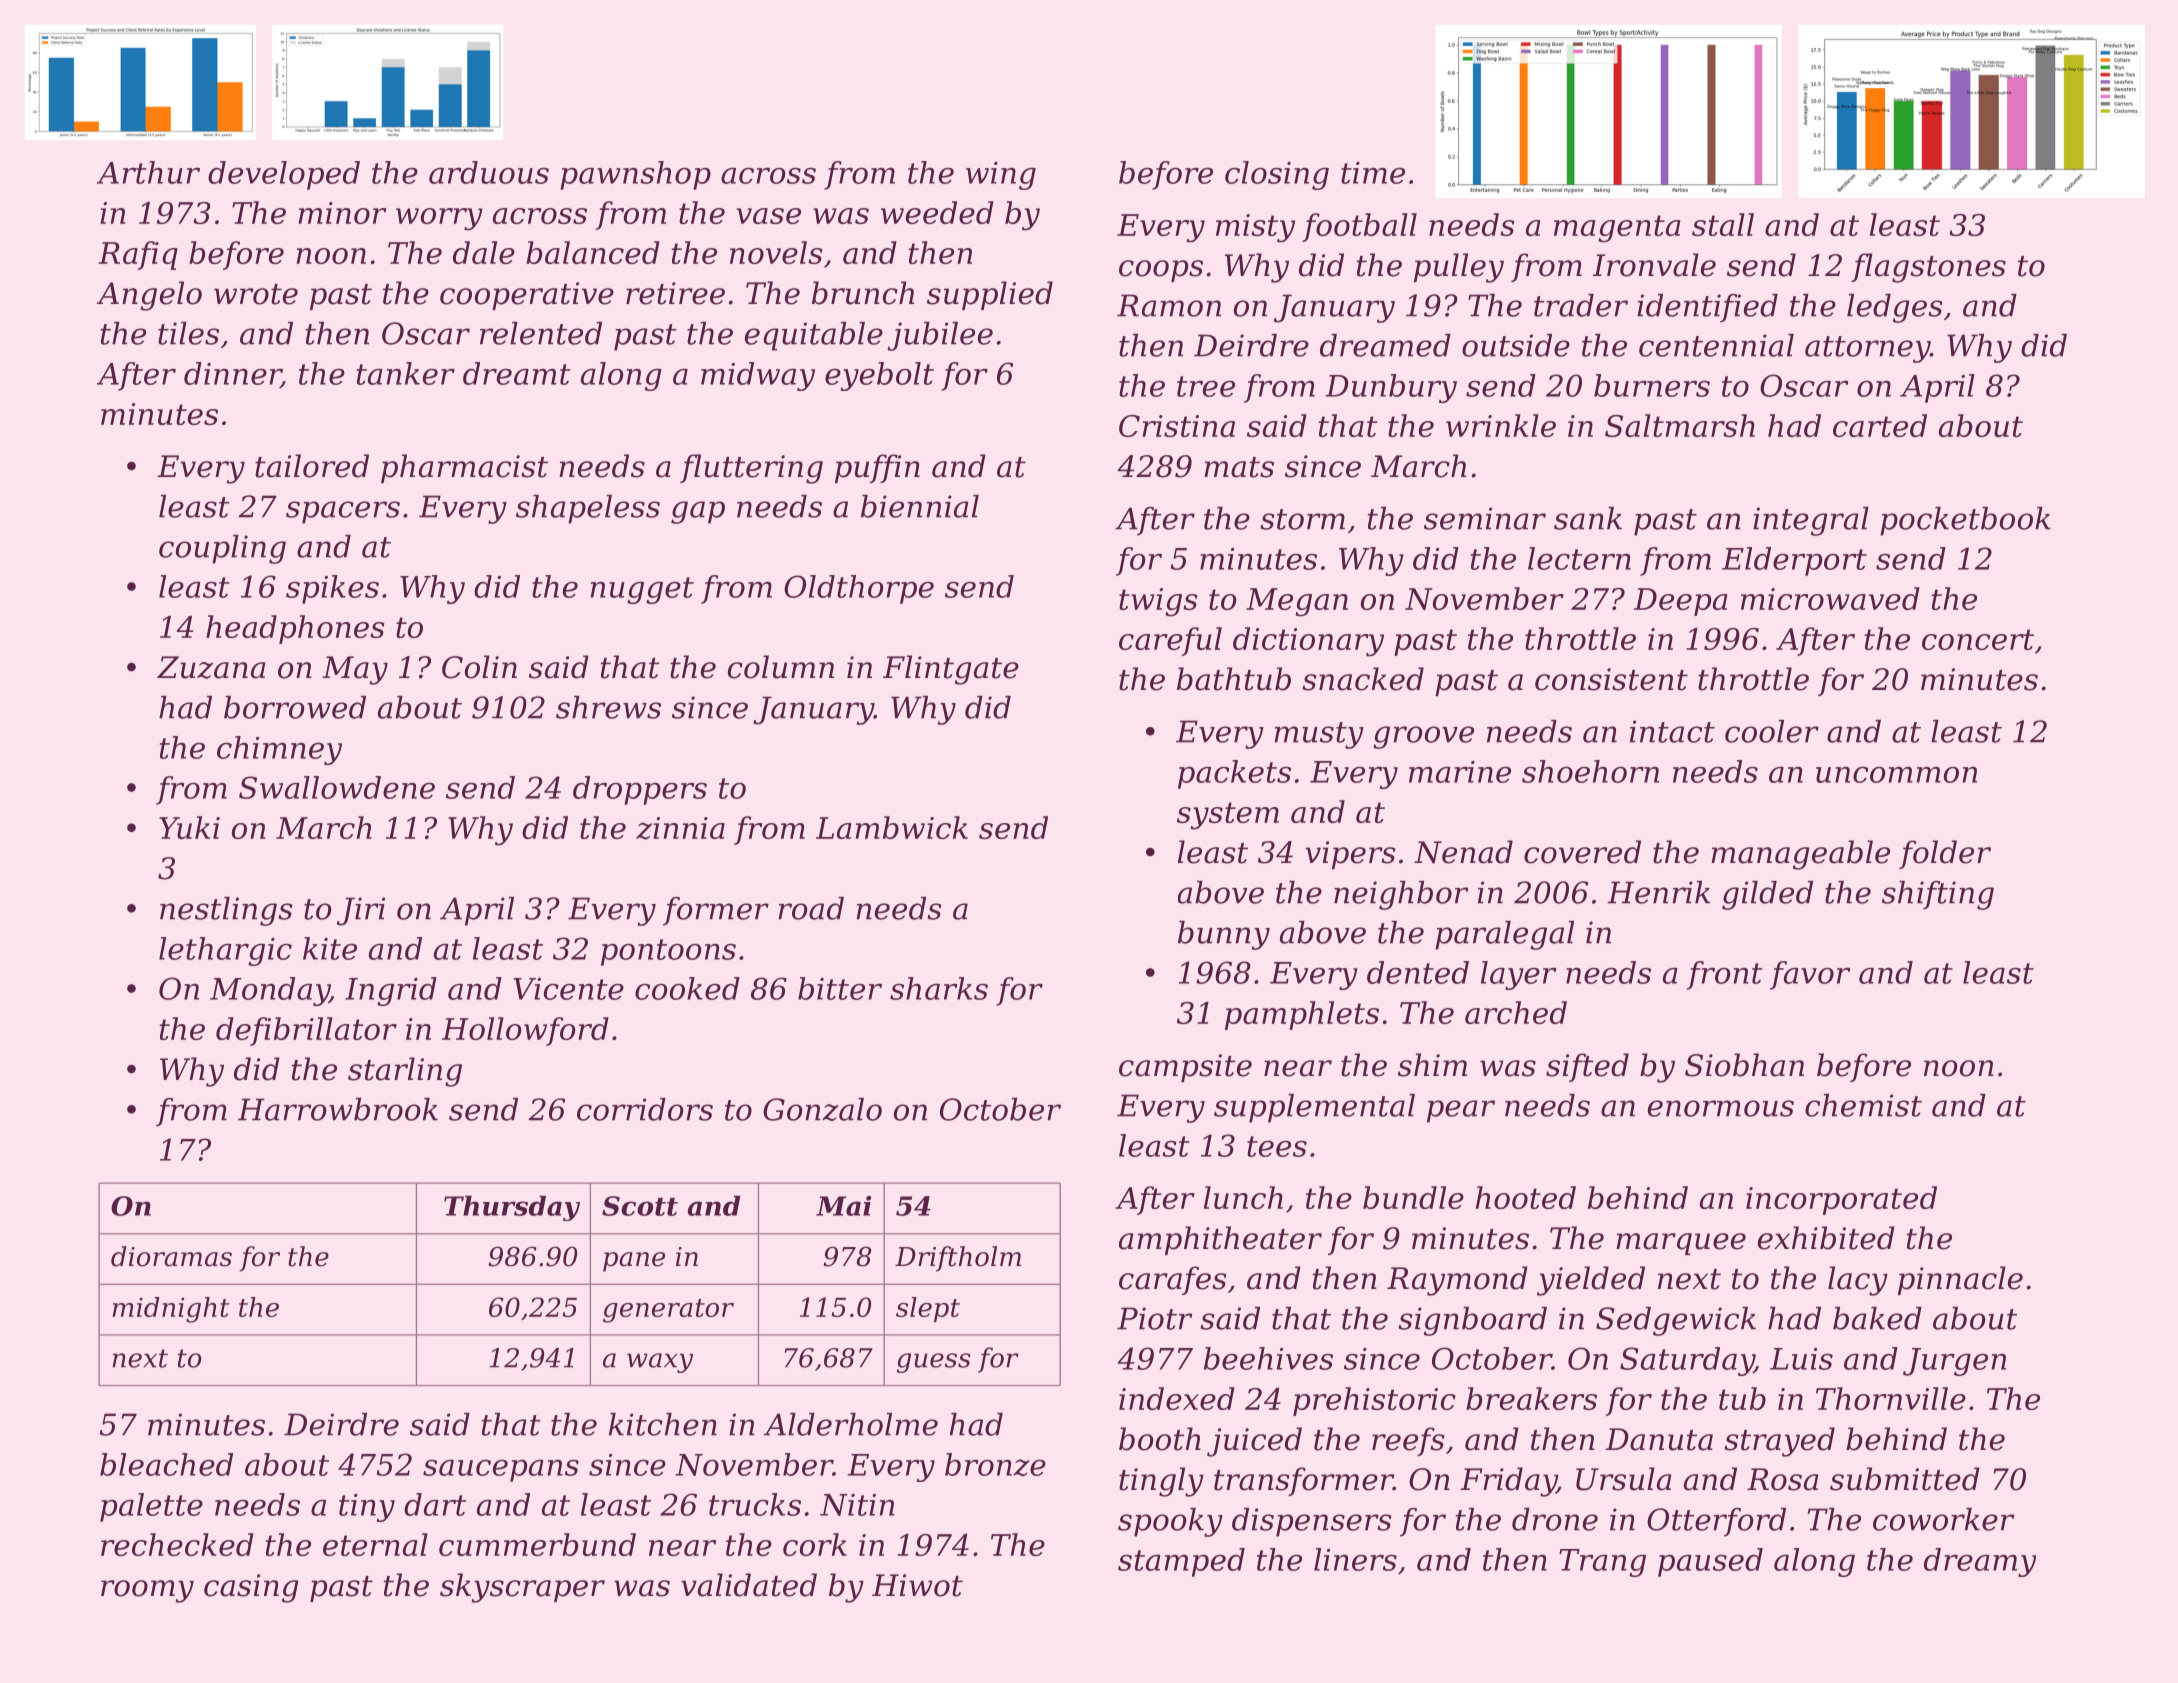  What do you see at coordinates (1710, 1562) in the screenshot?
I see `paused` at bounding box center [1710, 1562].
